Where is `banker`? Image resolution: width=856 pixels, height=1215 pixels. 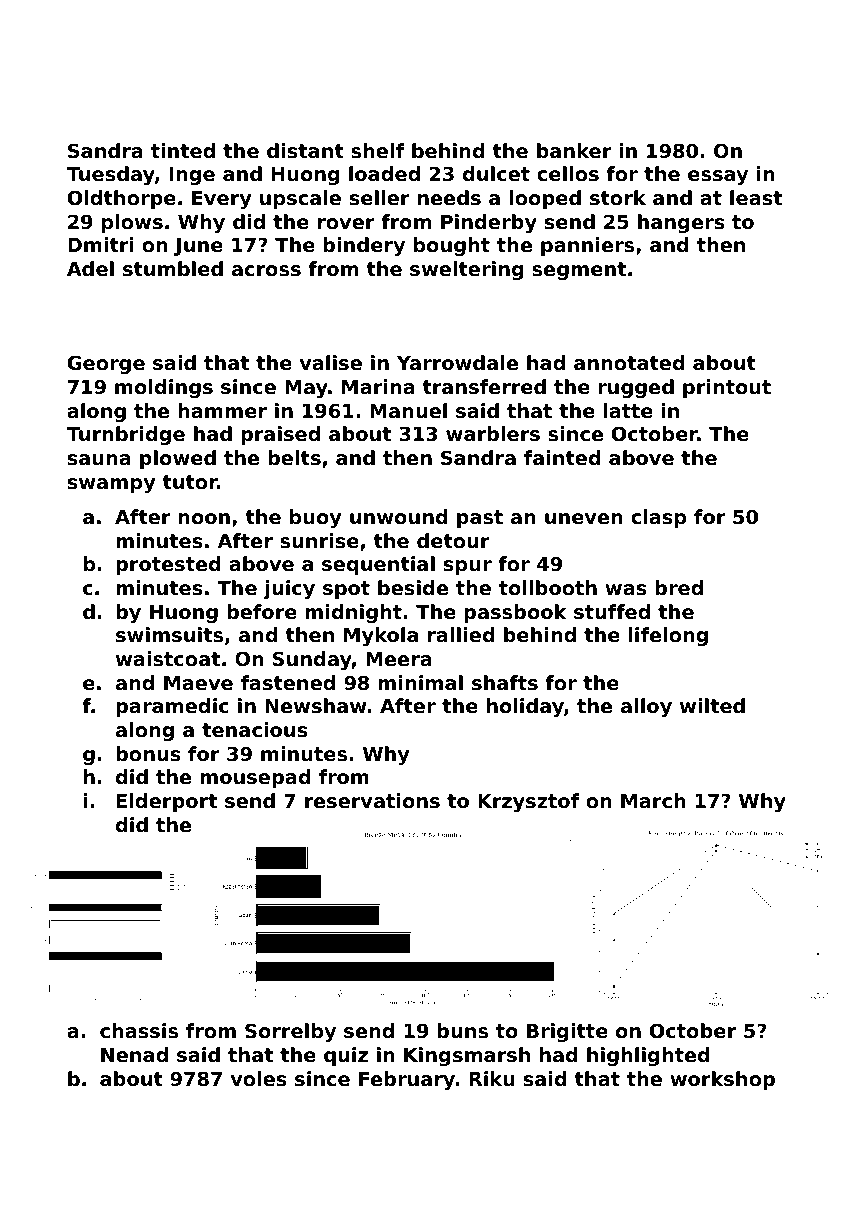 banker is located at coordinates (574, 150).
